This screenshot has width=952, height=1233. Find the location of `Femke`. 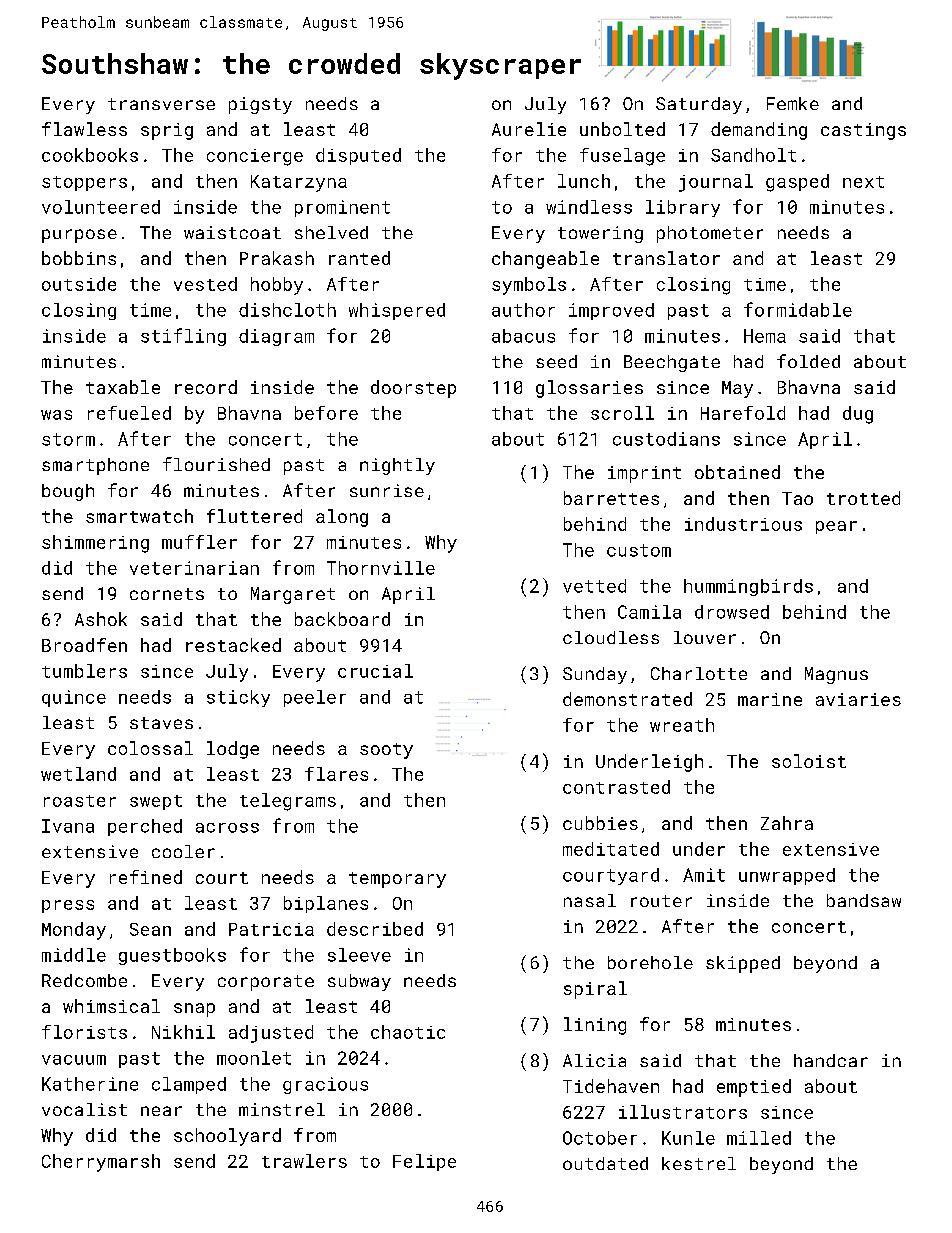

Femke is located at coordinates (793, 103).
